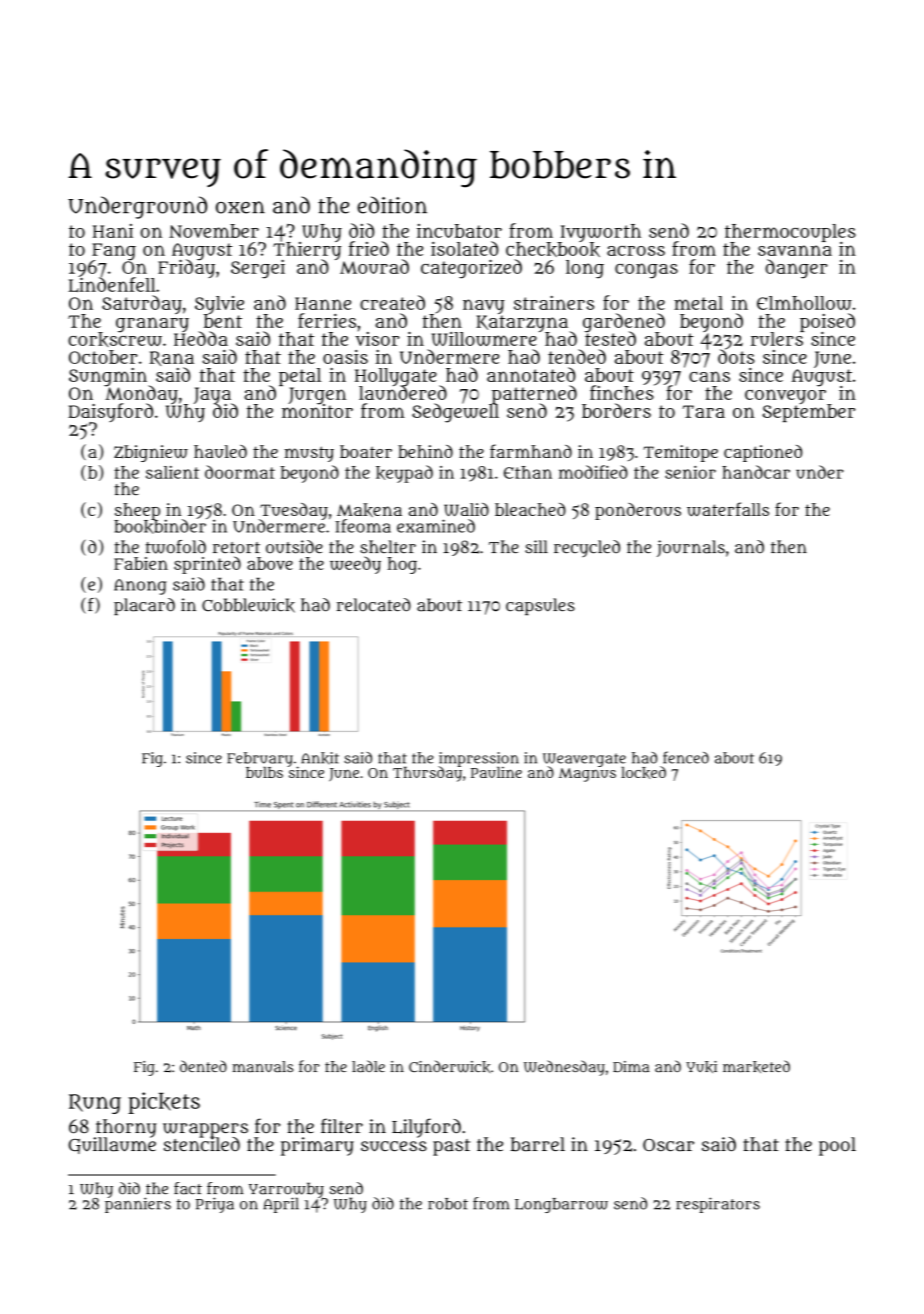 The width and height of the page is (924, 1314). What do you see at coordinates (451, 1147) in the page?
I see `past` at bounding box center [451, 1147].
